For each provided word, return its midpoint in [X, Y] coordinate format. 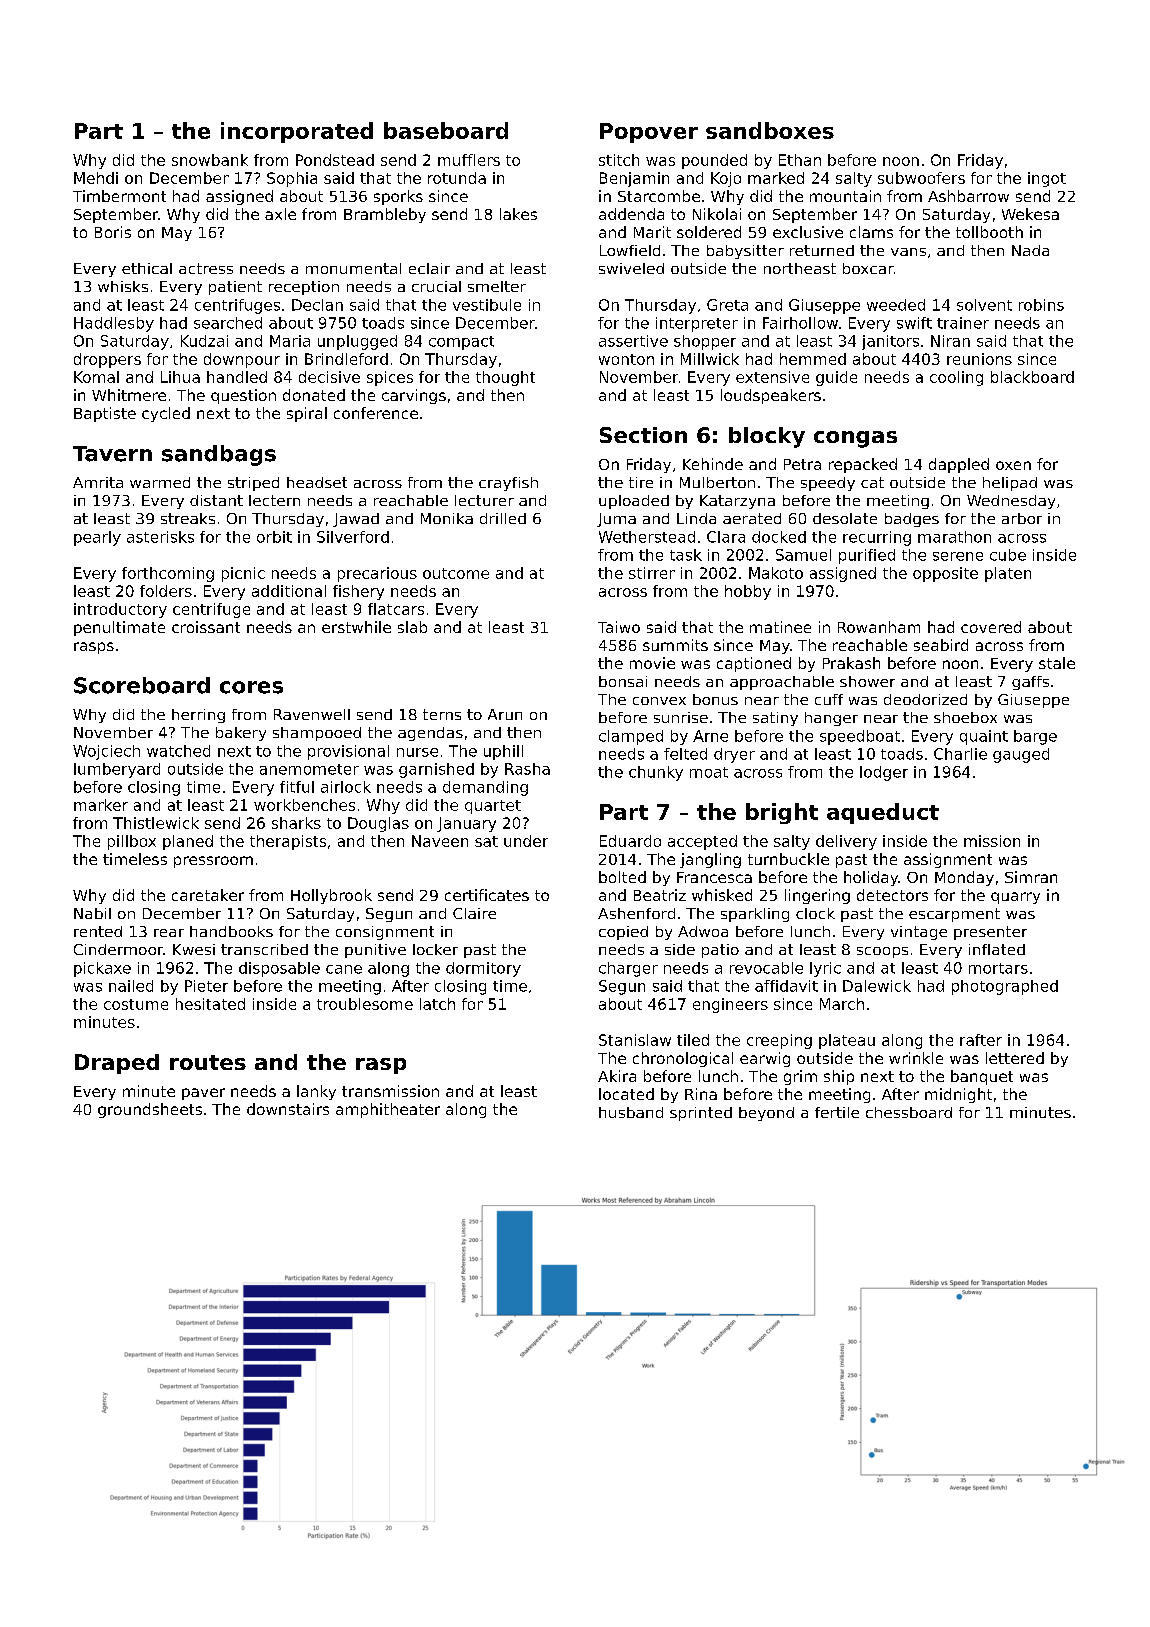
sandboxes [770, 130]
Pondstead [335, 160]
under [526, 841]
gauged [1021, 755]
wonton [626, 359]
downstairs [288, 1109]
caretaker [208, 895]
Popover [649, 133]
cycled [166, 414]
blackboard [1032, 377]
